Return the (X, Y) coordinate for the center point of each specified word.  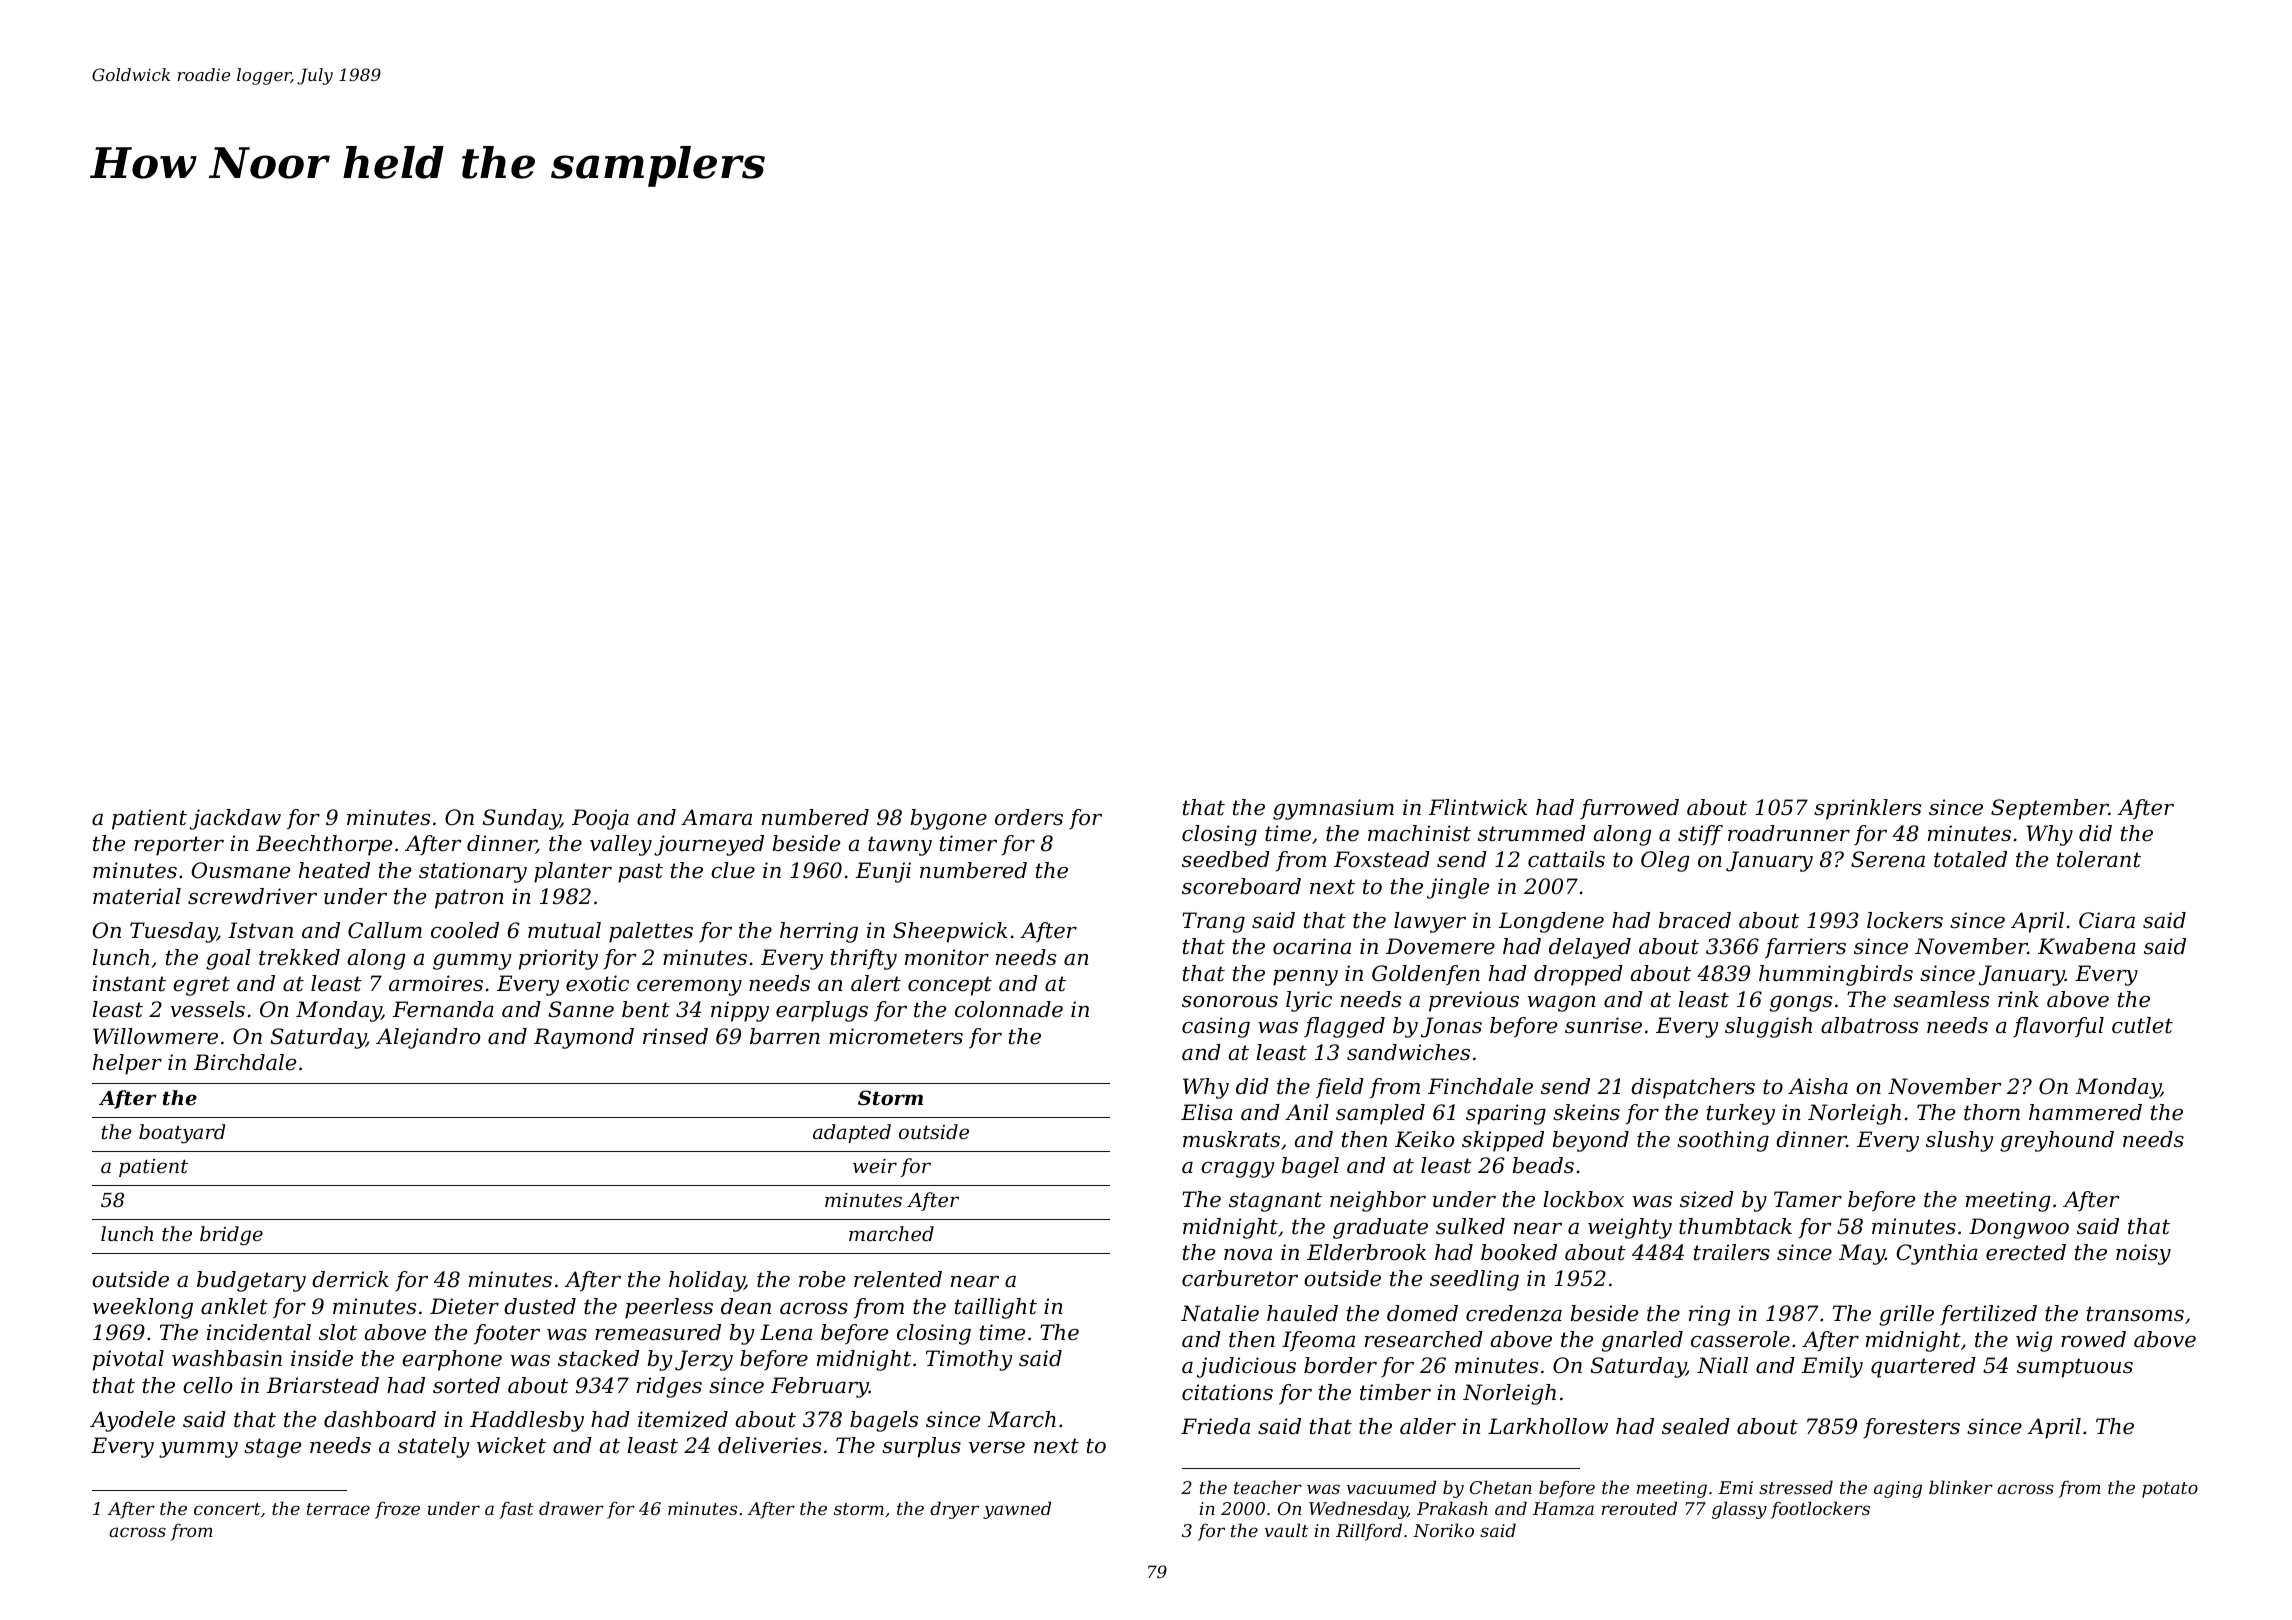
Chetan (1501, 1487)
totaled (1970, 859)
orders (1029, 817)
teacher (1268, 1487)
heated (334, 870)
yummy (198, 1450)
